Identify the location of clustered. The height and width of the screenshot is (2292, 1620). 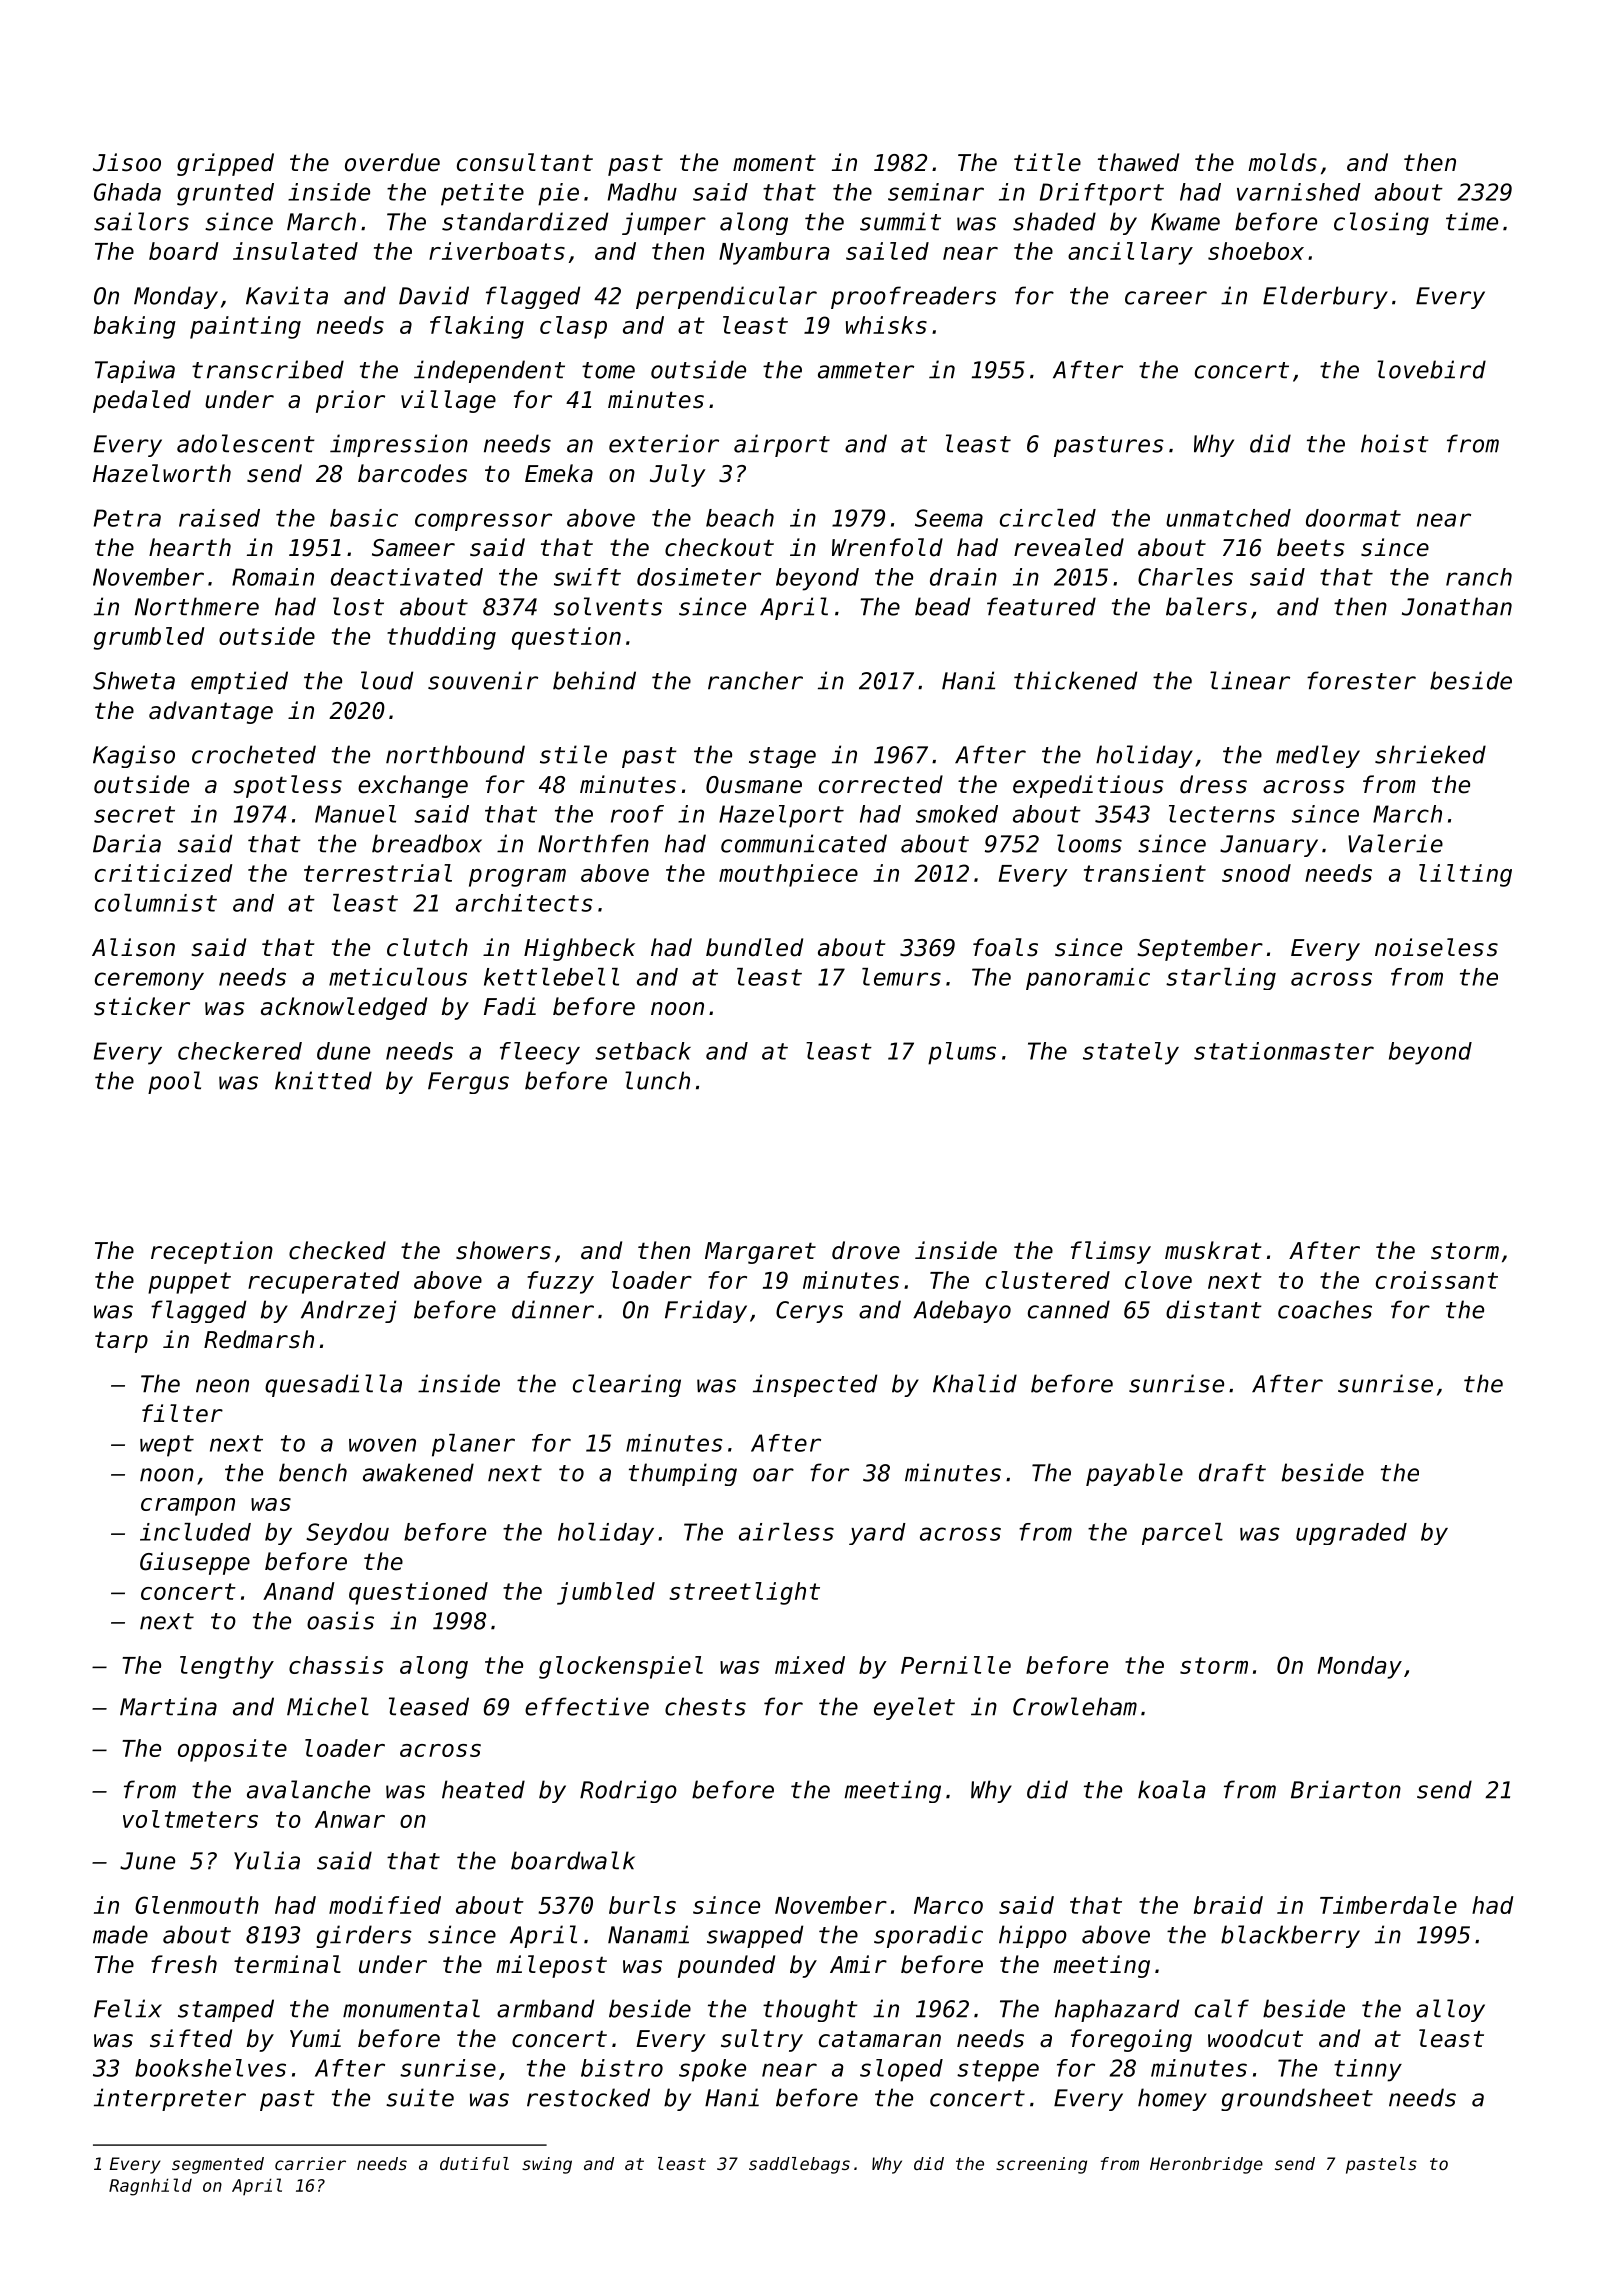
(1048, 1280).
